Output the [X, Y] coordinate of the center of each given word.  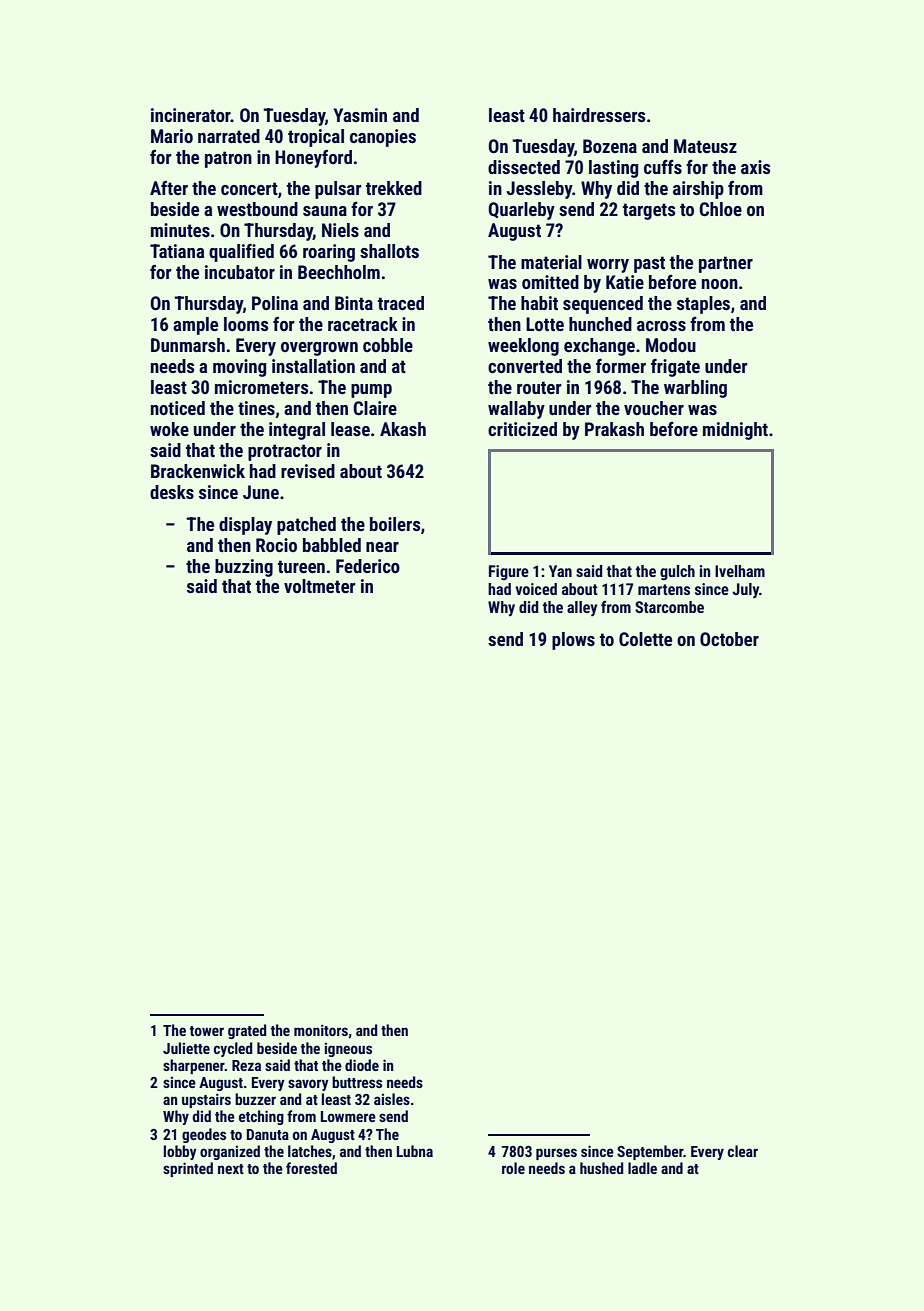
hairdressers [599, 115]
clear [743, 1151]
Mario [172, 136]
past [649, 264]
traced [401, 303]
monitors [321, 1030]
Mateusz [705, 146]
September [650, 1152]
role [513, 1168]
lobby [180, 1152]
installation [313, 366]
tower [206, 1031]
